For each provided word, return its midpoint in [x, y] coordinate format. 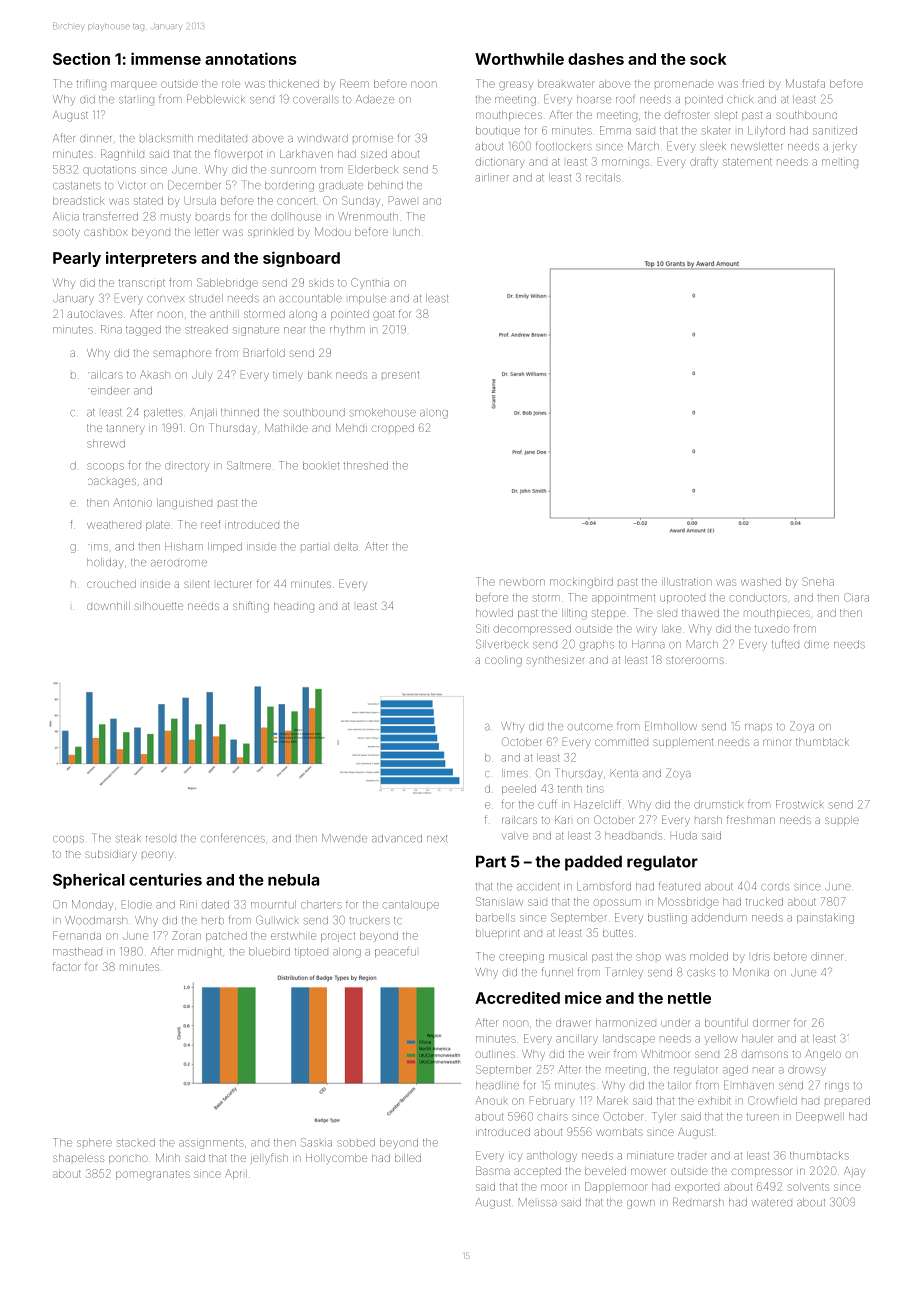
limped [225, 547]
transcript [142, 284]
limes [515, 773]
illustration [687, 582]
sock [708, 59]
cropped [393, 429]
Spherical [89, 881]
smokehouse [383, 412]
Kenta [624, 773]
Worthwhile [519, 58]
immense [166, 58]
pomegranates [153, 1175]
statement [747, 162]
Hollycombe [336, 1159]
